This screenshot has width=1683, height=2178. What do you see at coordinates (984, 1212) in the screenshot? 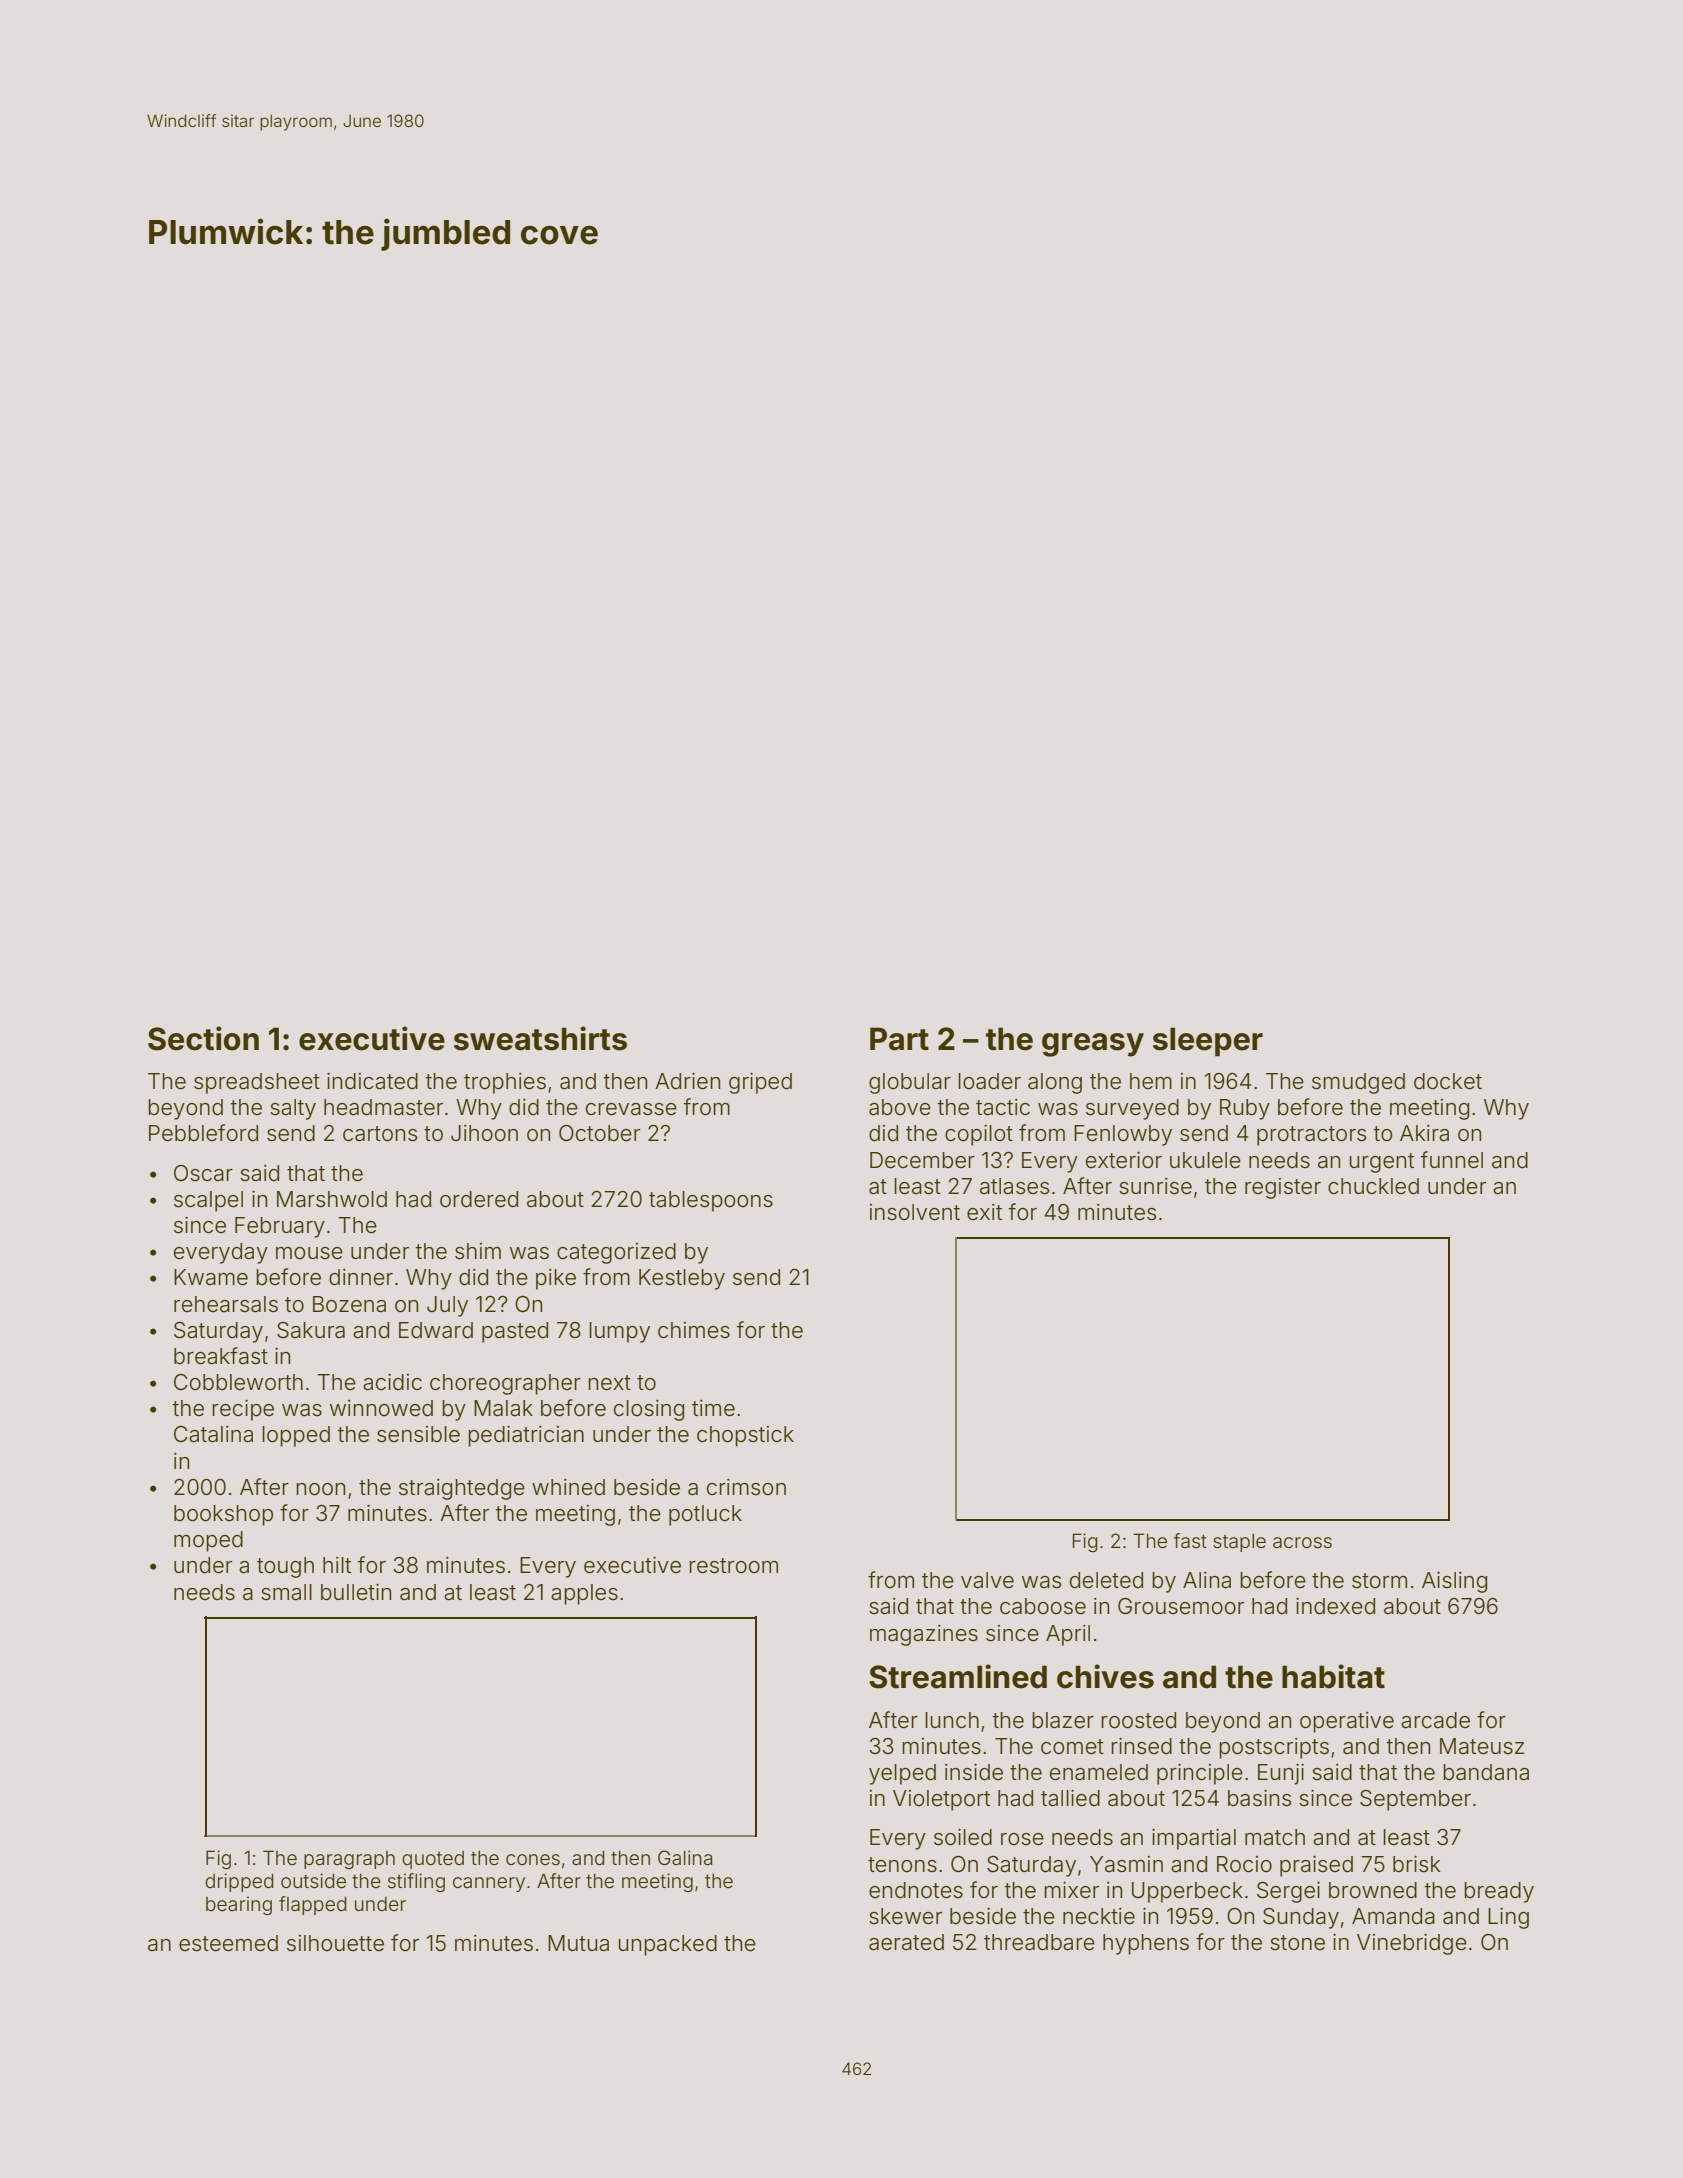
I see `exit` at bounding box center [984, 1212].
